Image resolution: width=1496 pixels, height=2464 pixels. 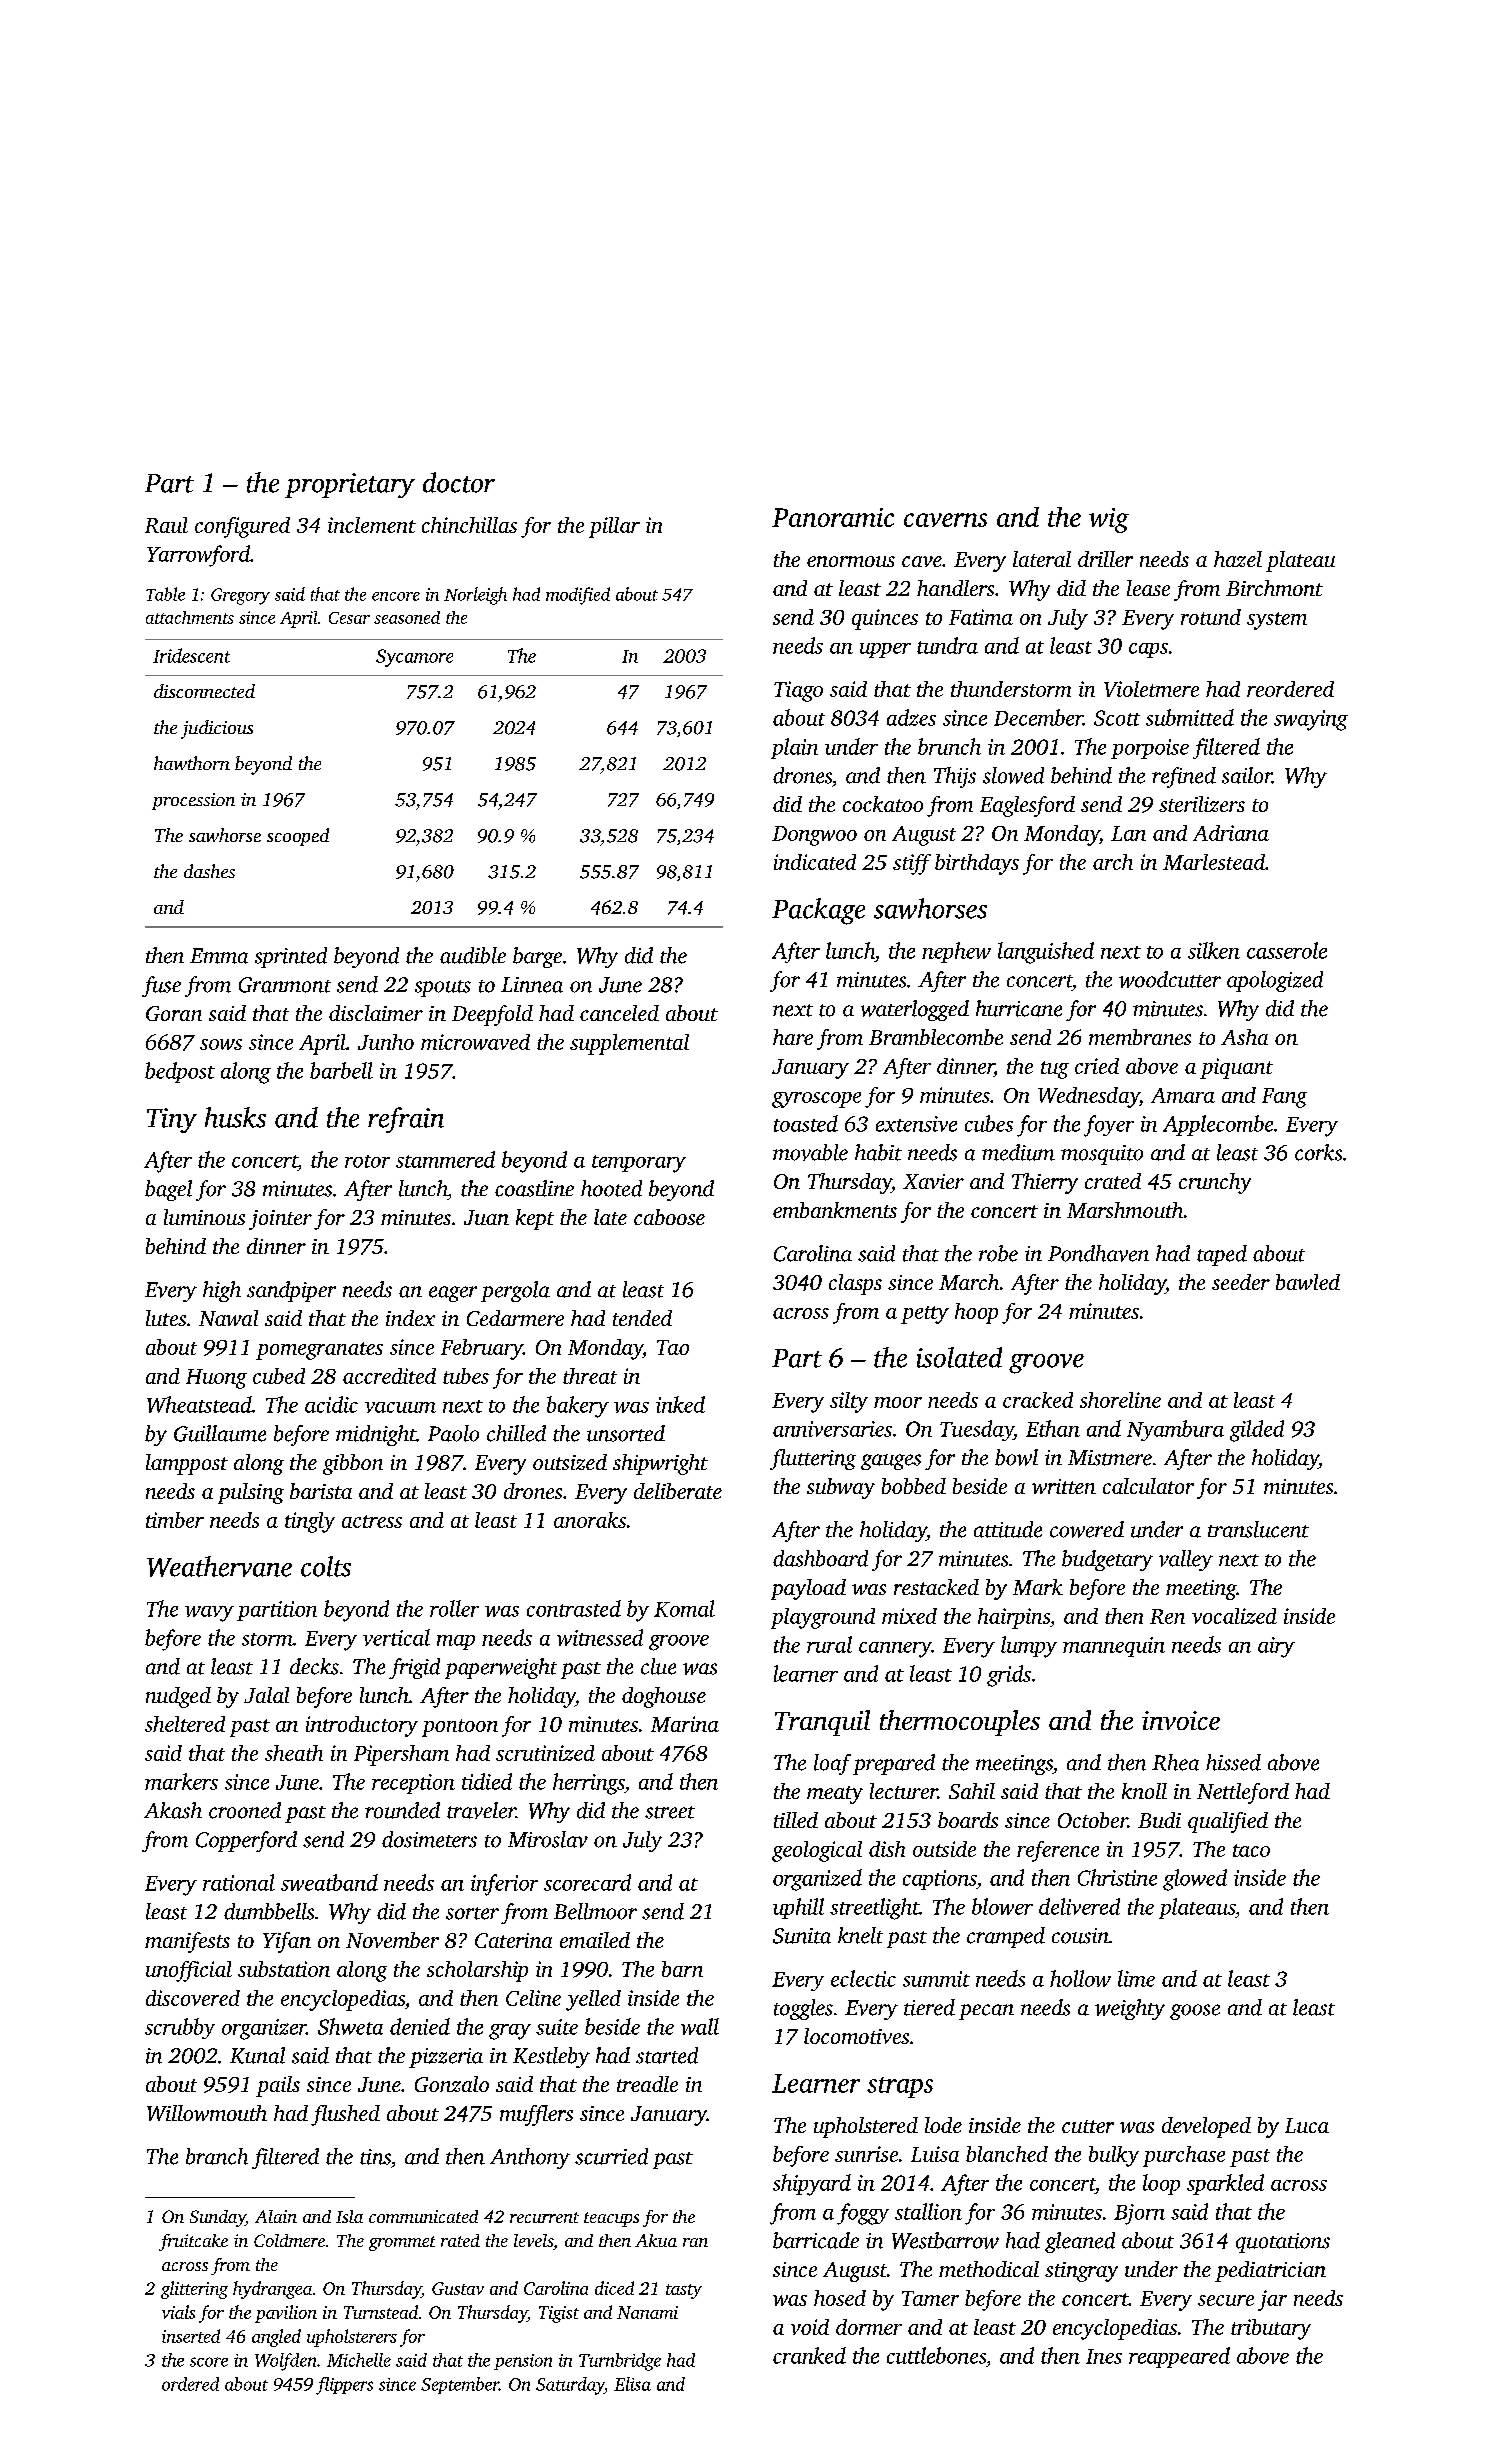 What do you see at coordinates (814, 836) in the screenshot?
I see `Dongwoo` at bounding box center [814, 836].
